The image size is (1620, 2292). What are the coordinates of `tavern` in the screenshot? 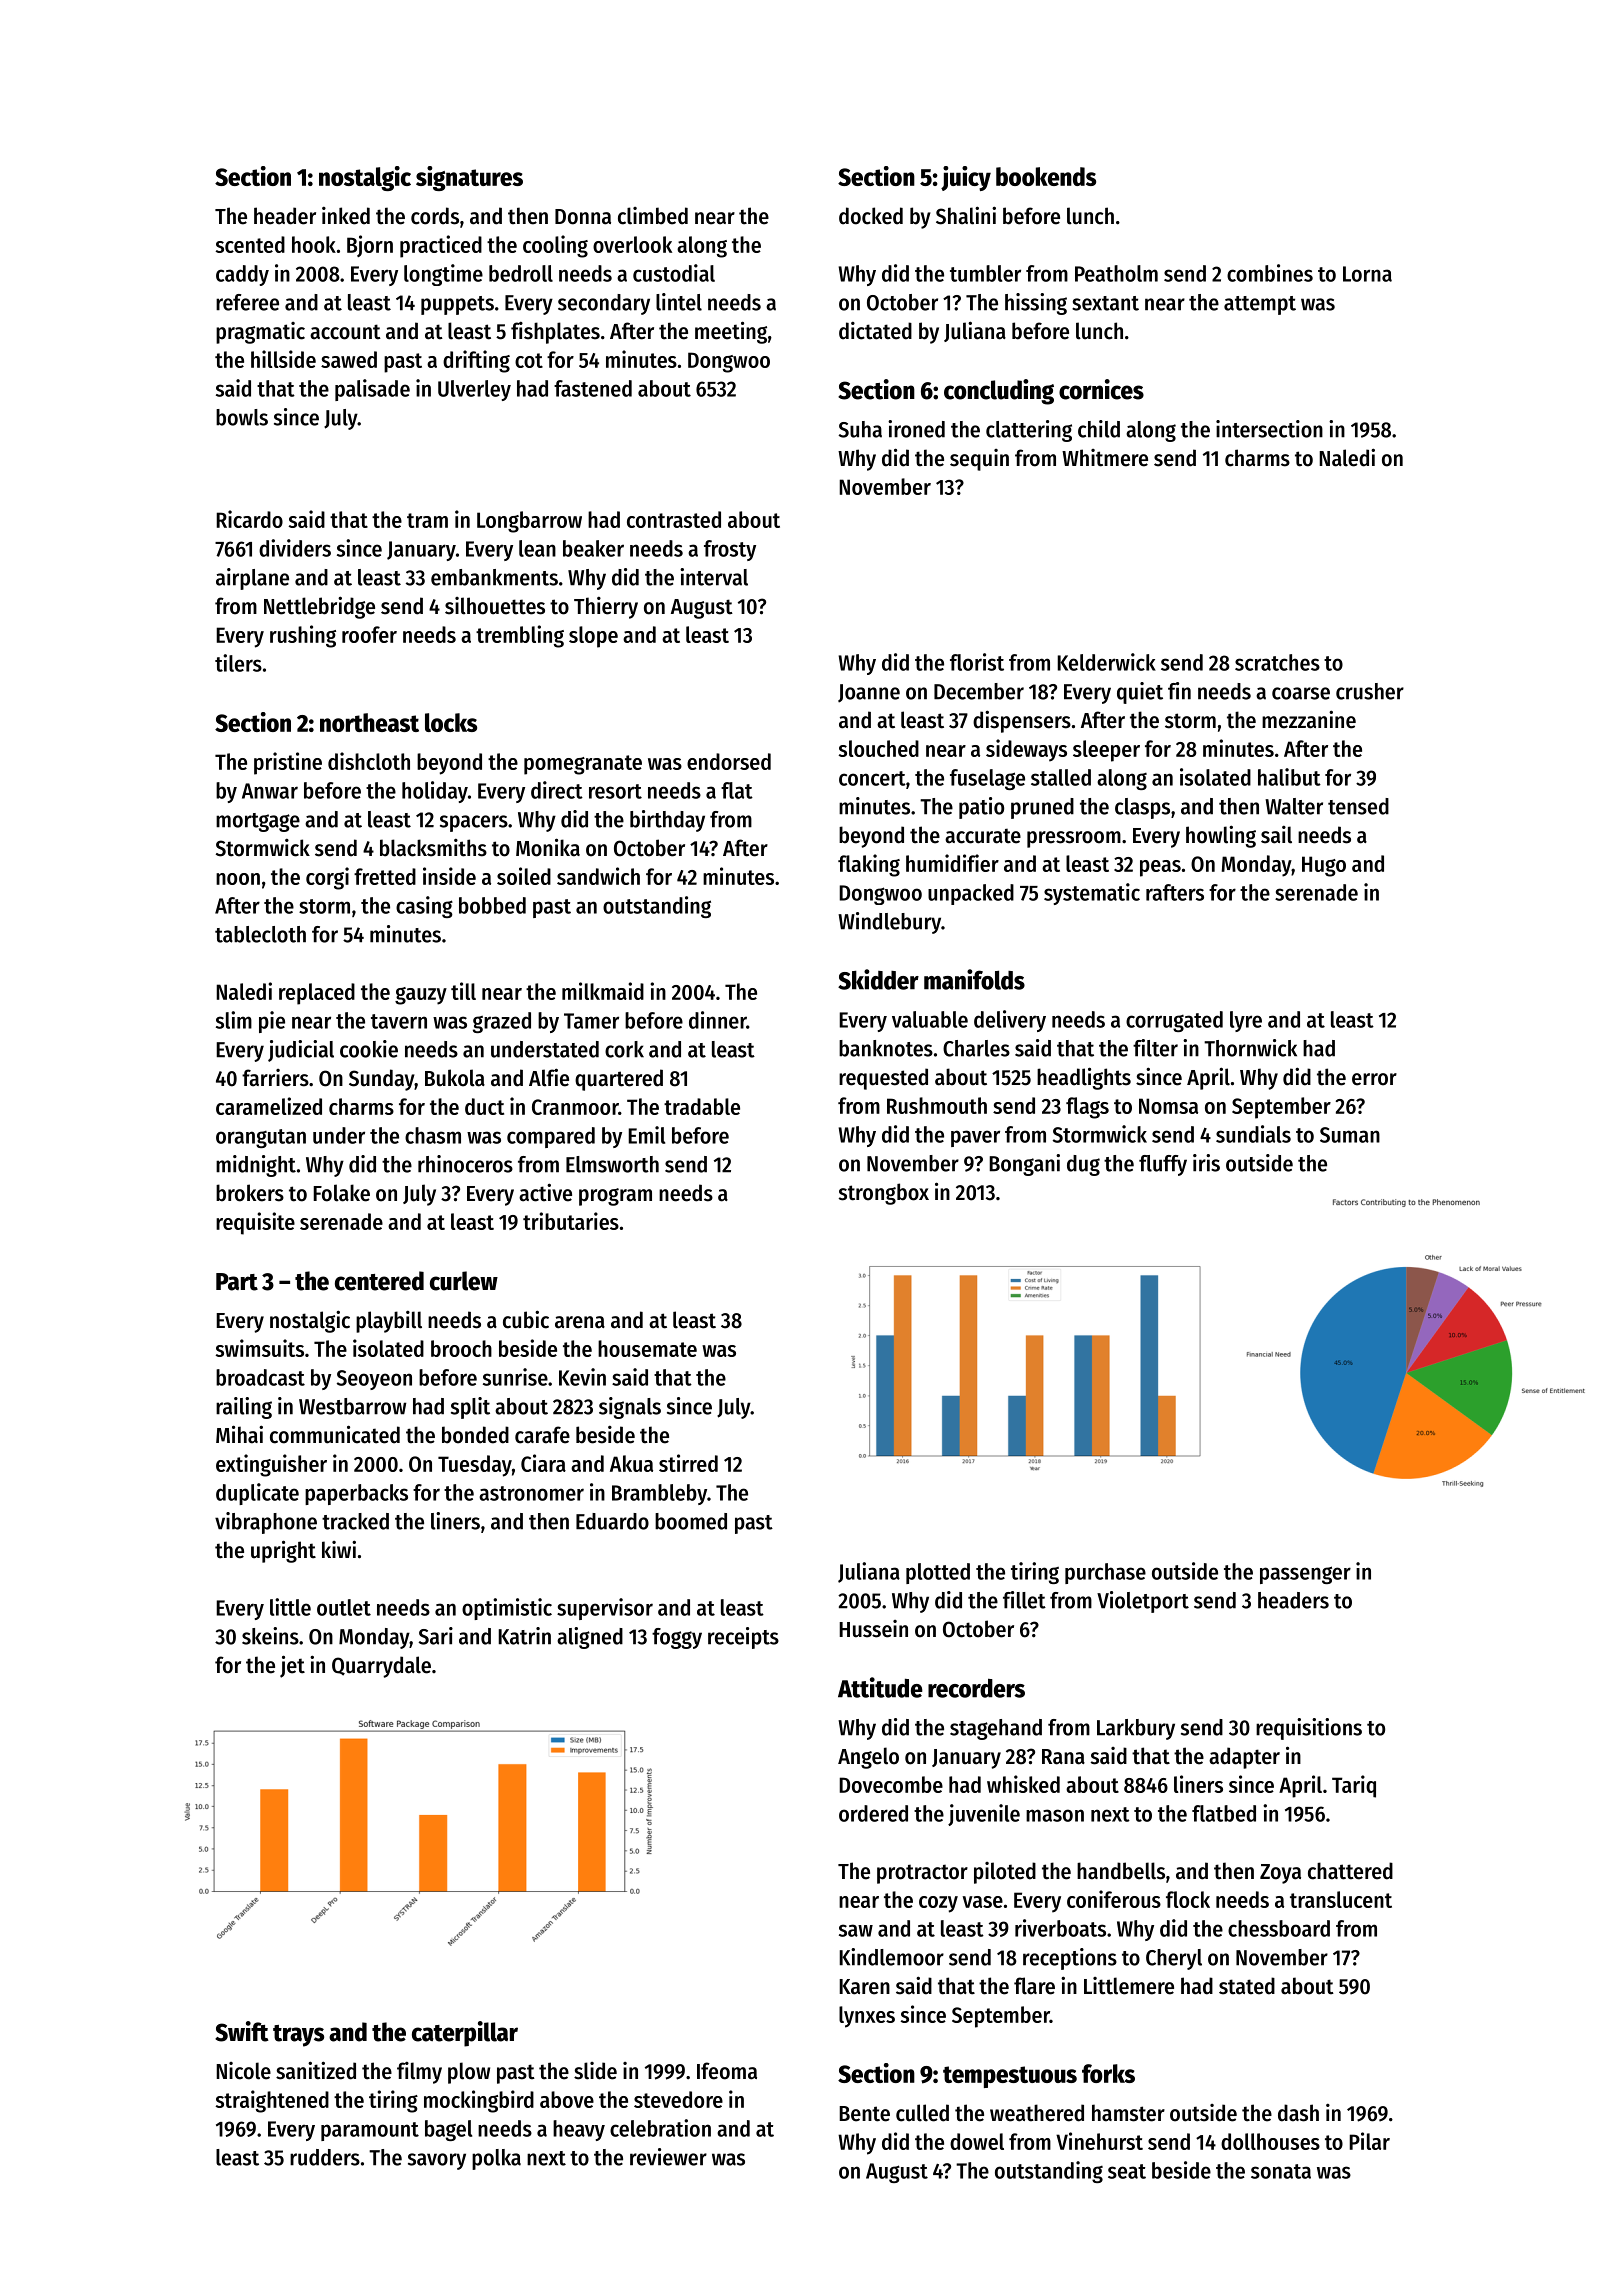 It's located at (399, 1021).
